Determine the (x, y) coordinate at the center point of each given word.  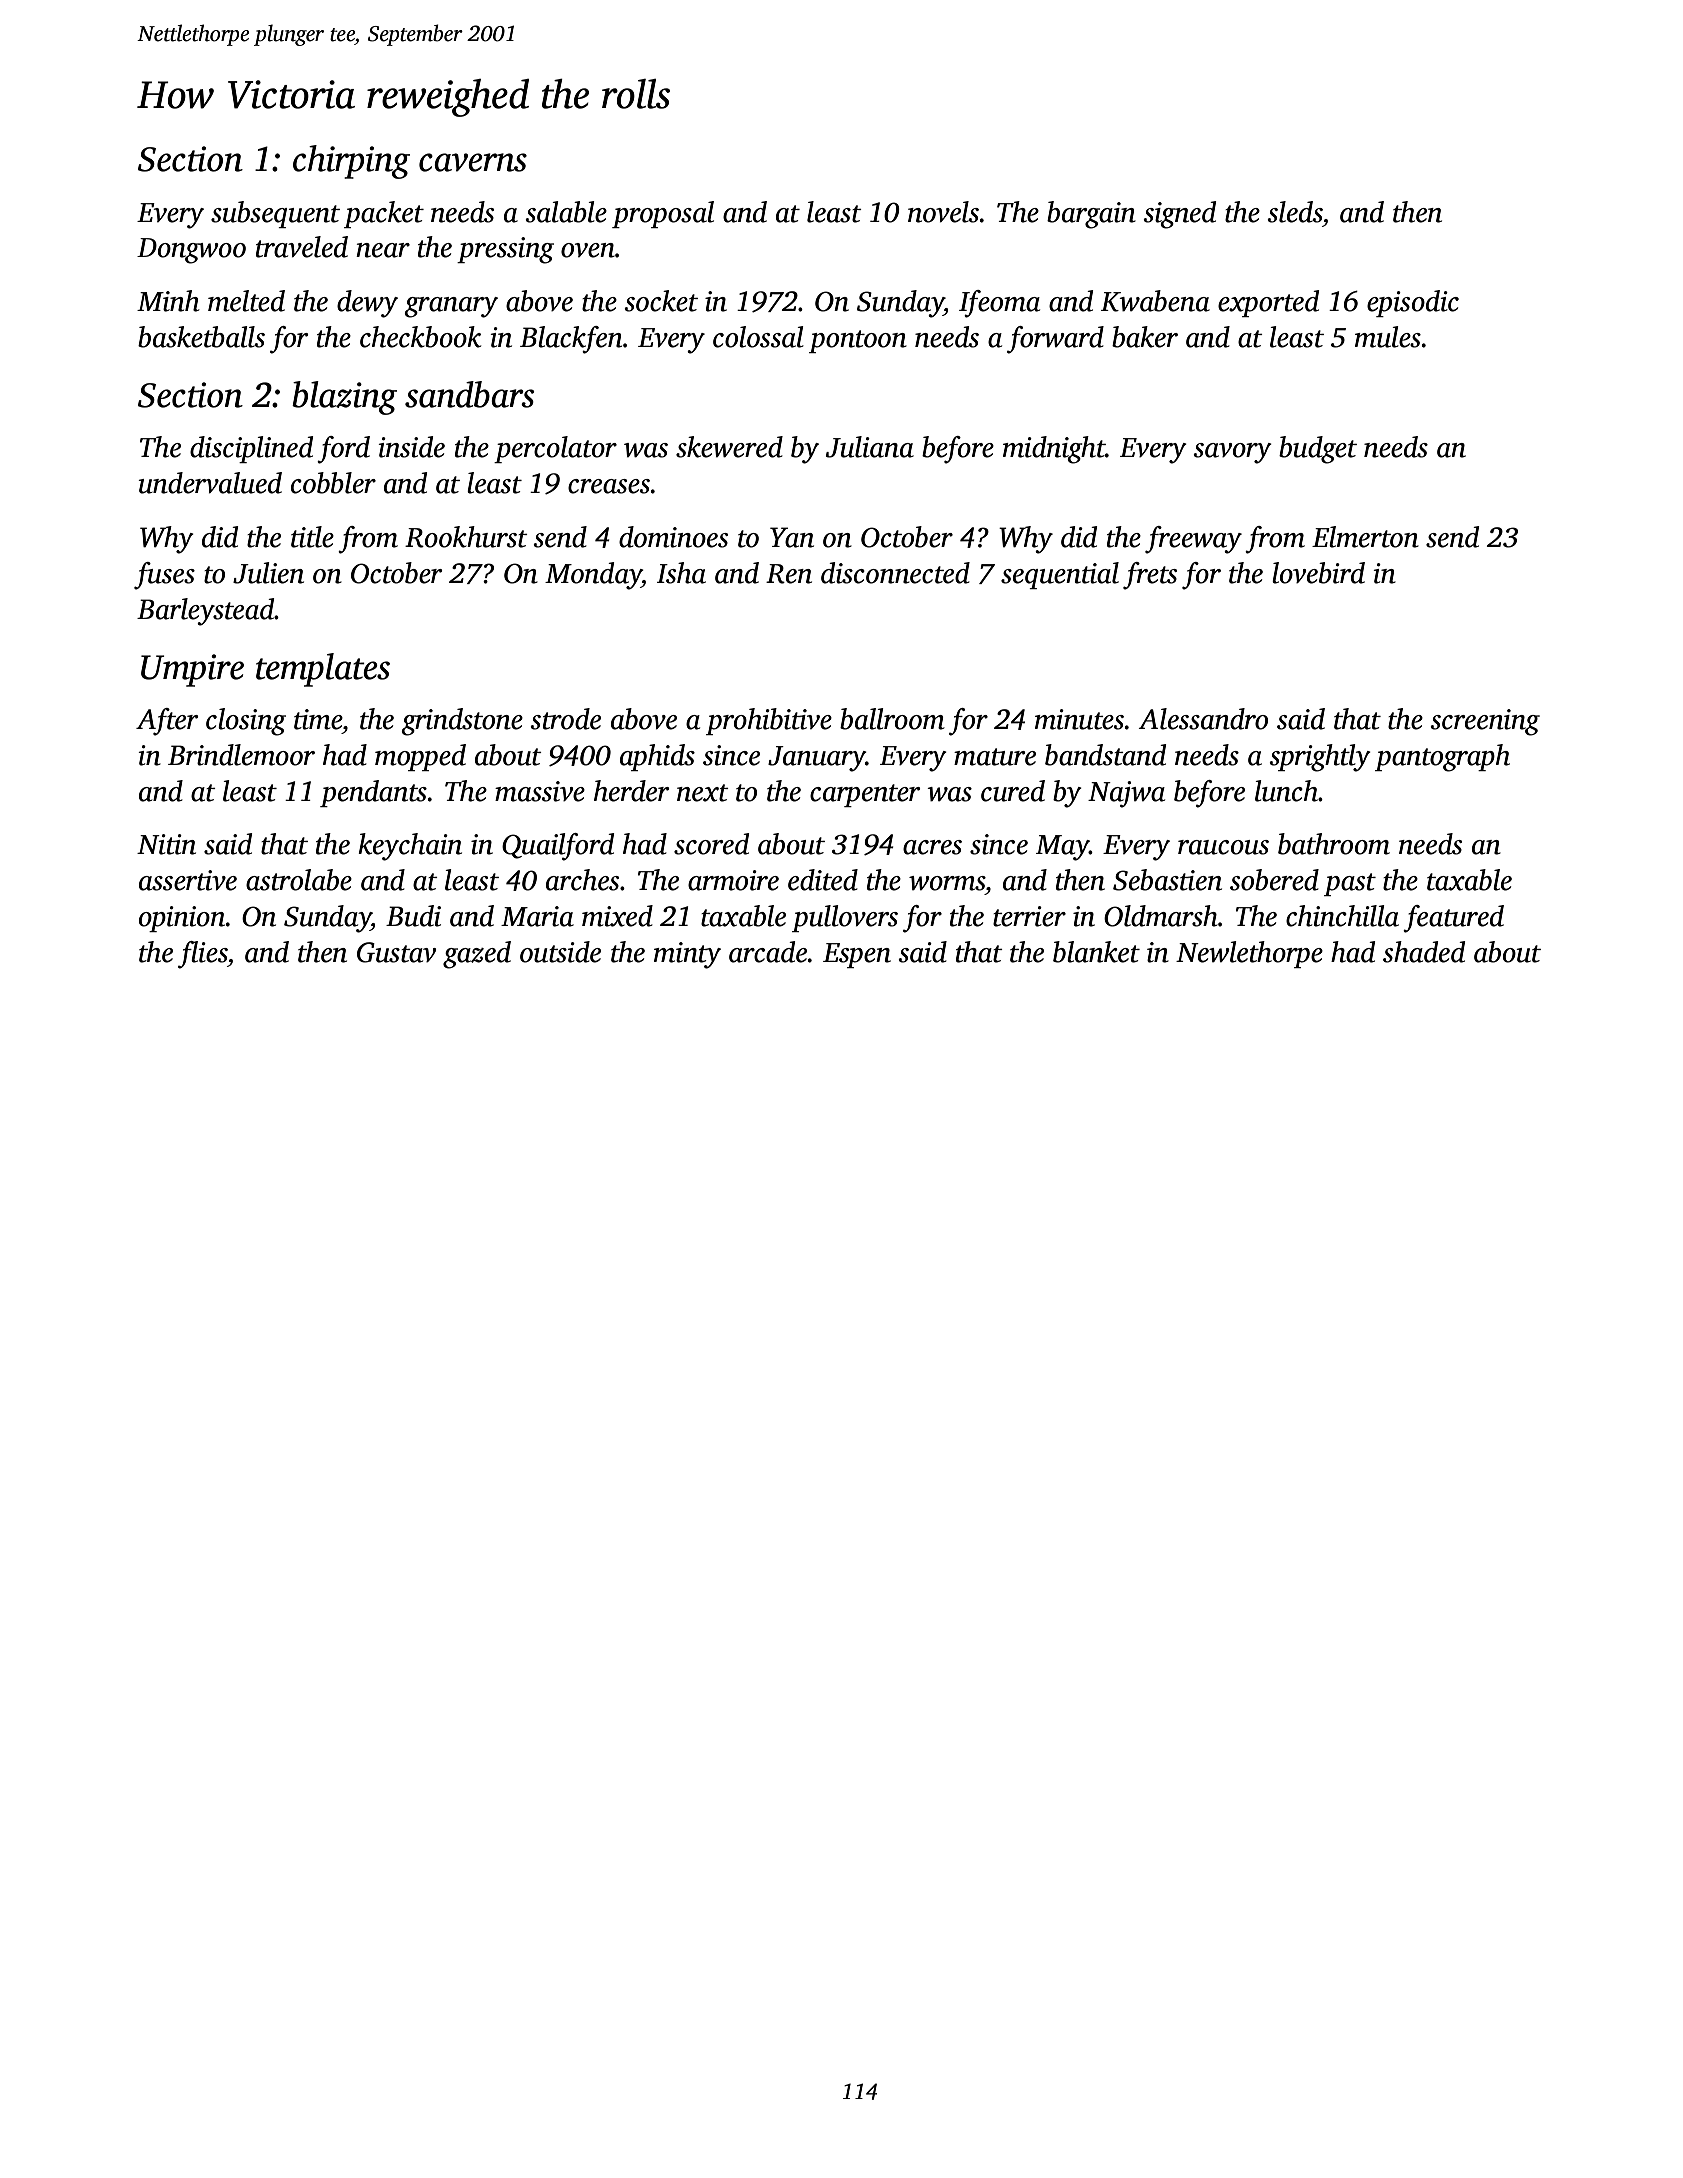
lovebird (1318, 573)
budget (1318, 450)
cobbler (333, 483)
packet (384, 214)
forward (1055, 340)
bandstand (1105, 755)
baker (1145, 337)
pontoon (858, 341)
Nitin (166, 844)
